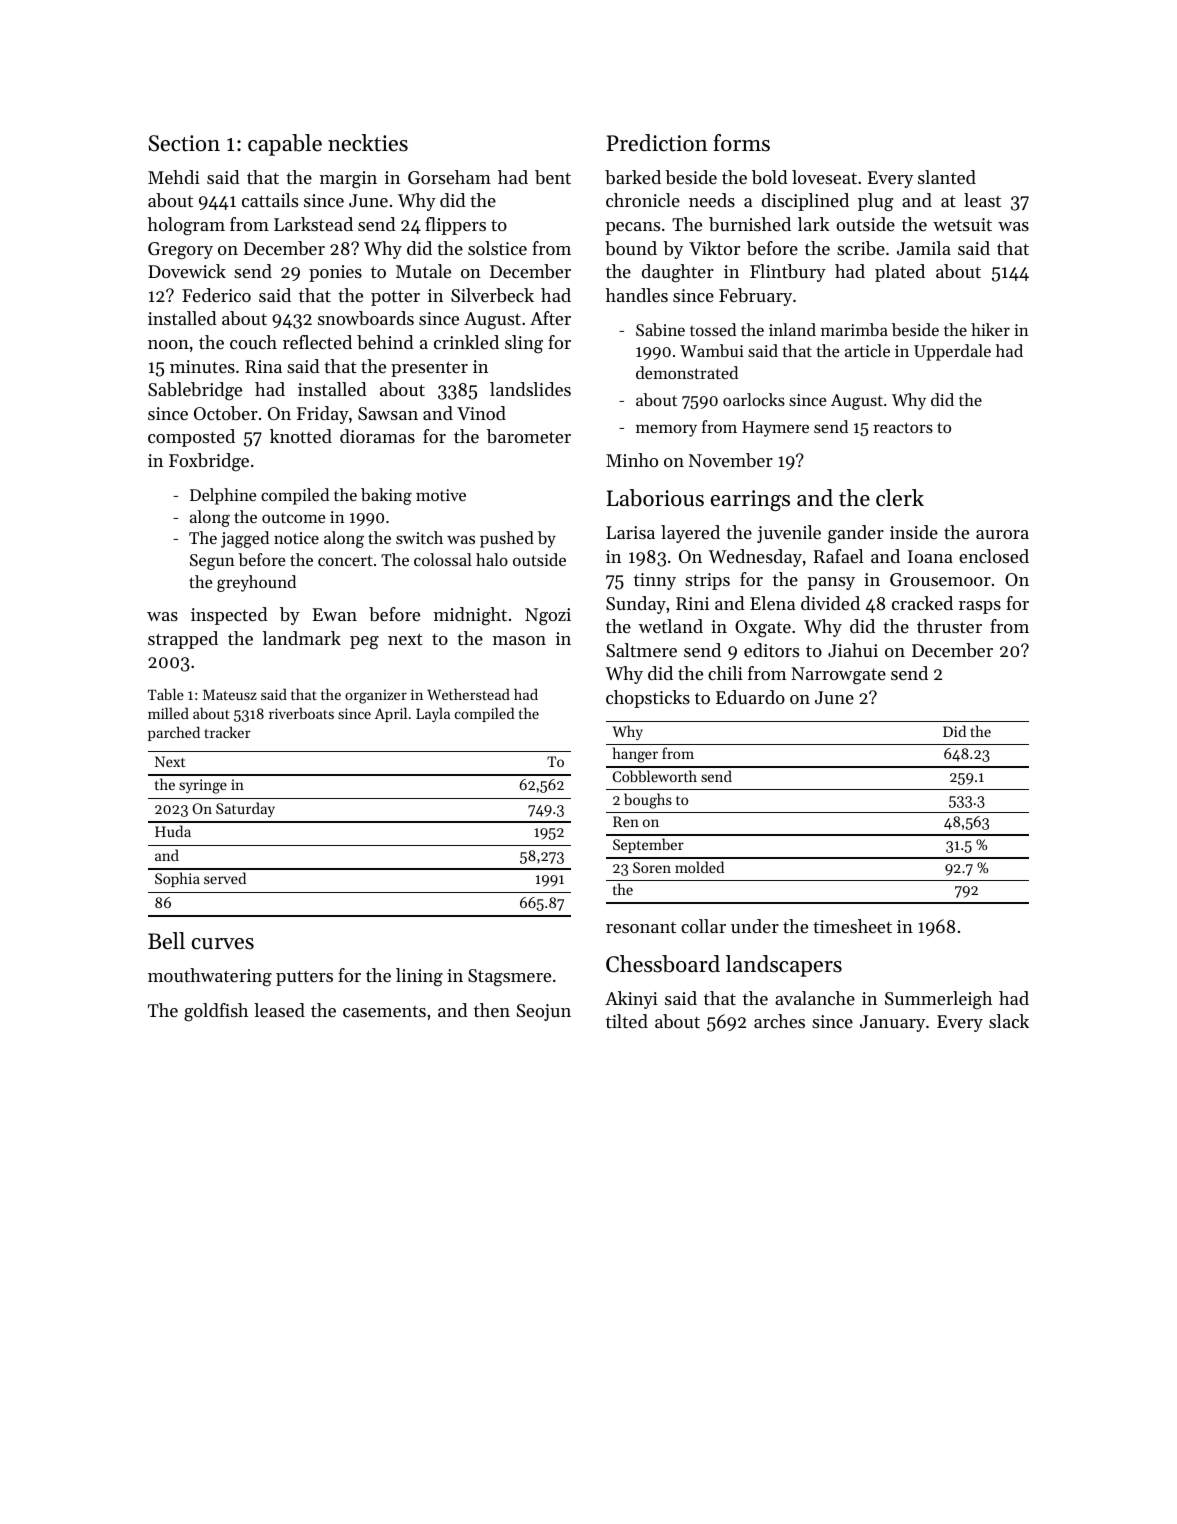  What do you see at coordinates (666, 430) in the screenshot?
I see `memory` at bounding box center [666, 430].
